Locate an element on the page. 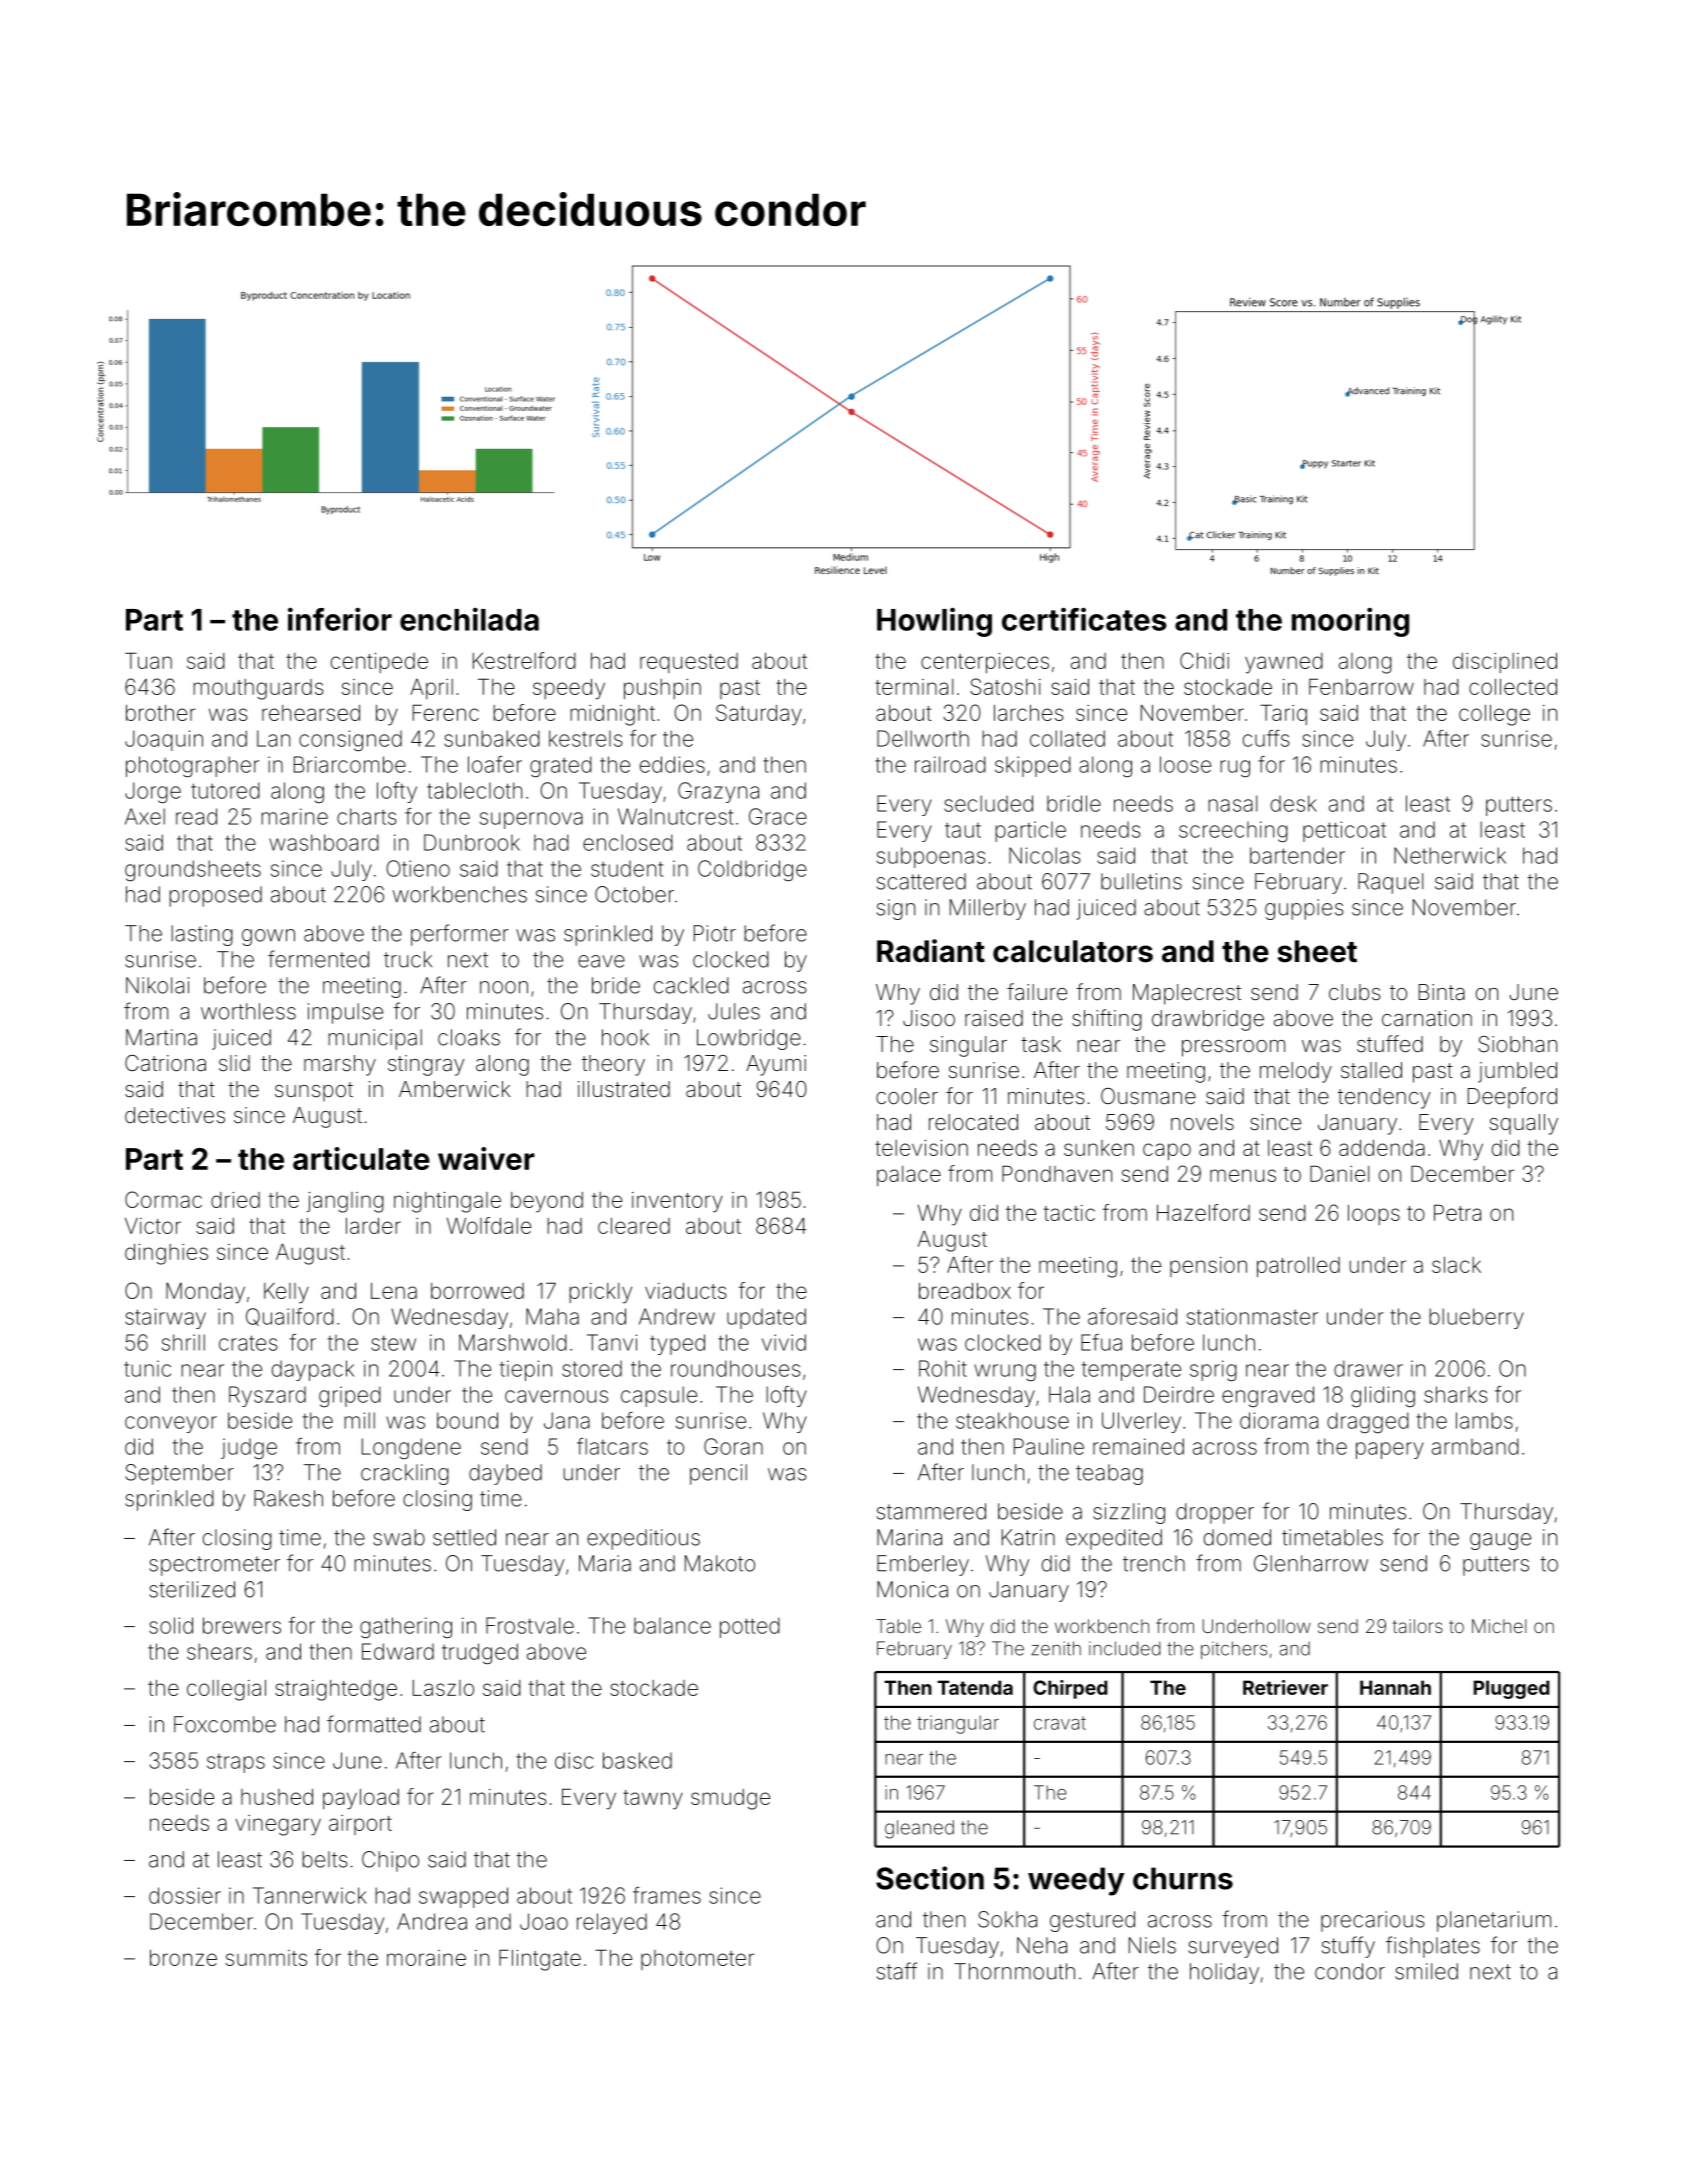  Efua is located at coordinates (1101, 1342).
